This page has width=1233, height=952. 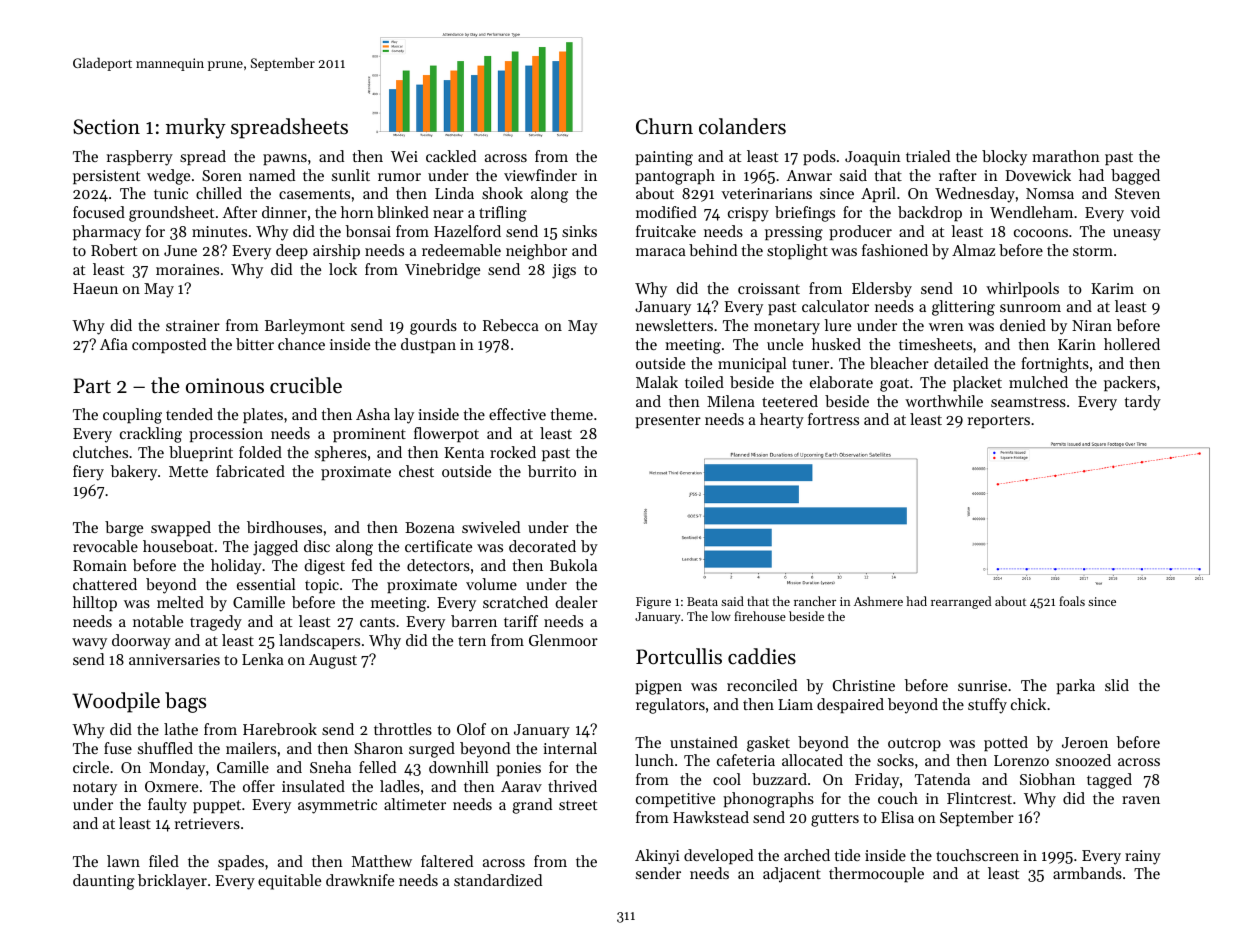 I want to click on barge, so click(x=124, y=529).
